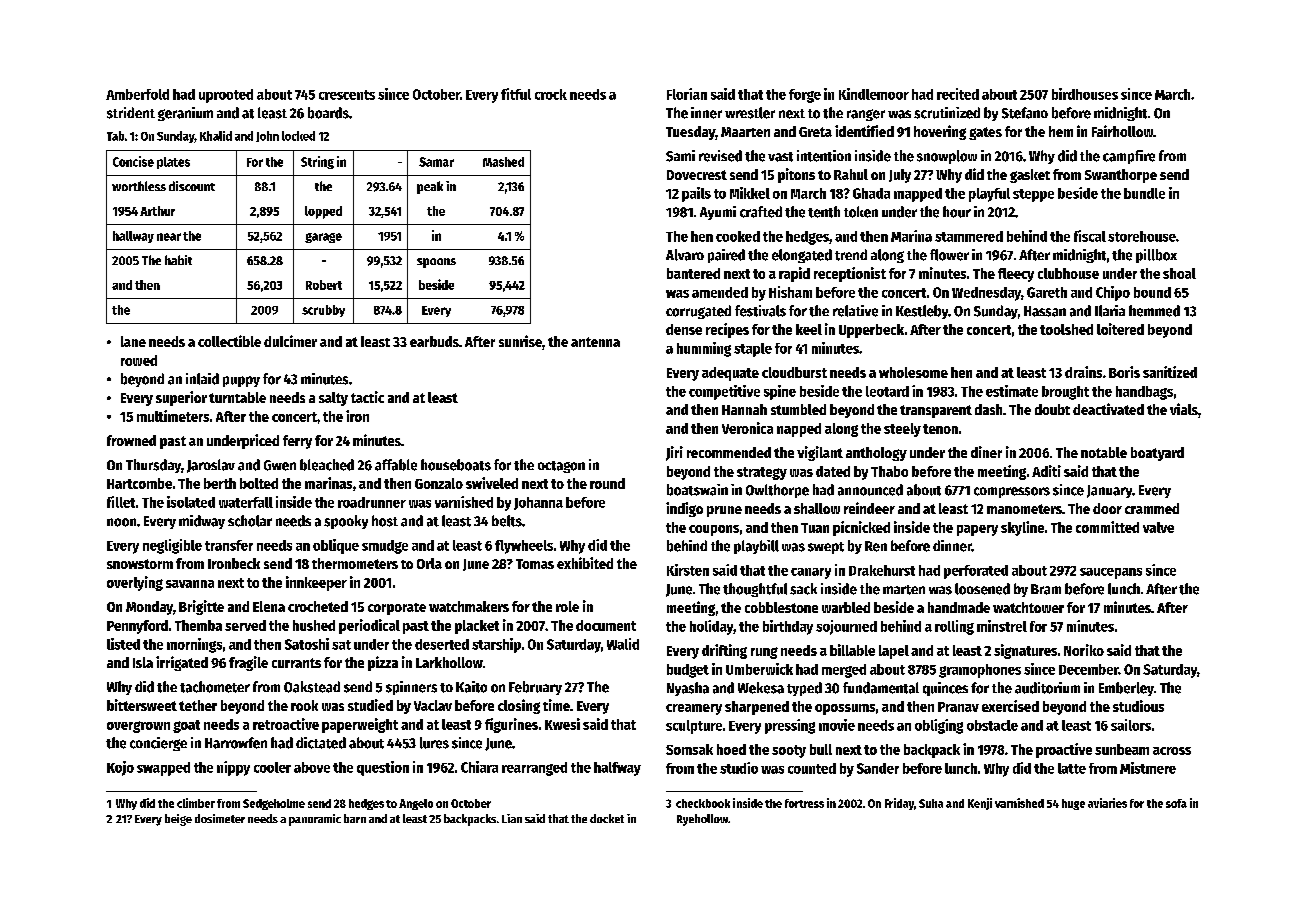 This screenshot has height=924, width=1308. What do you see at coordinates (1012, 391) in the screenshot?
I see `estimate` at bounding box center [1012, 391].
